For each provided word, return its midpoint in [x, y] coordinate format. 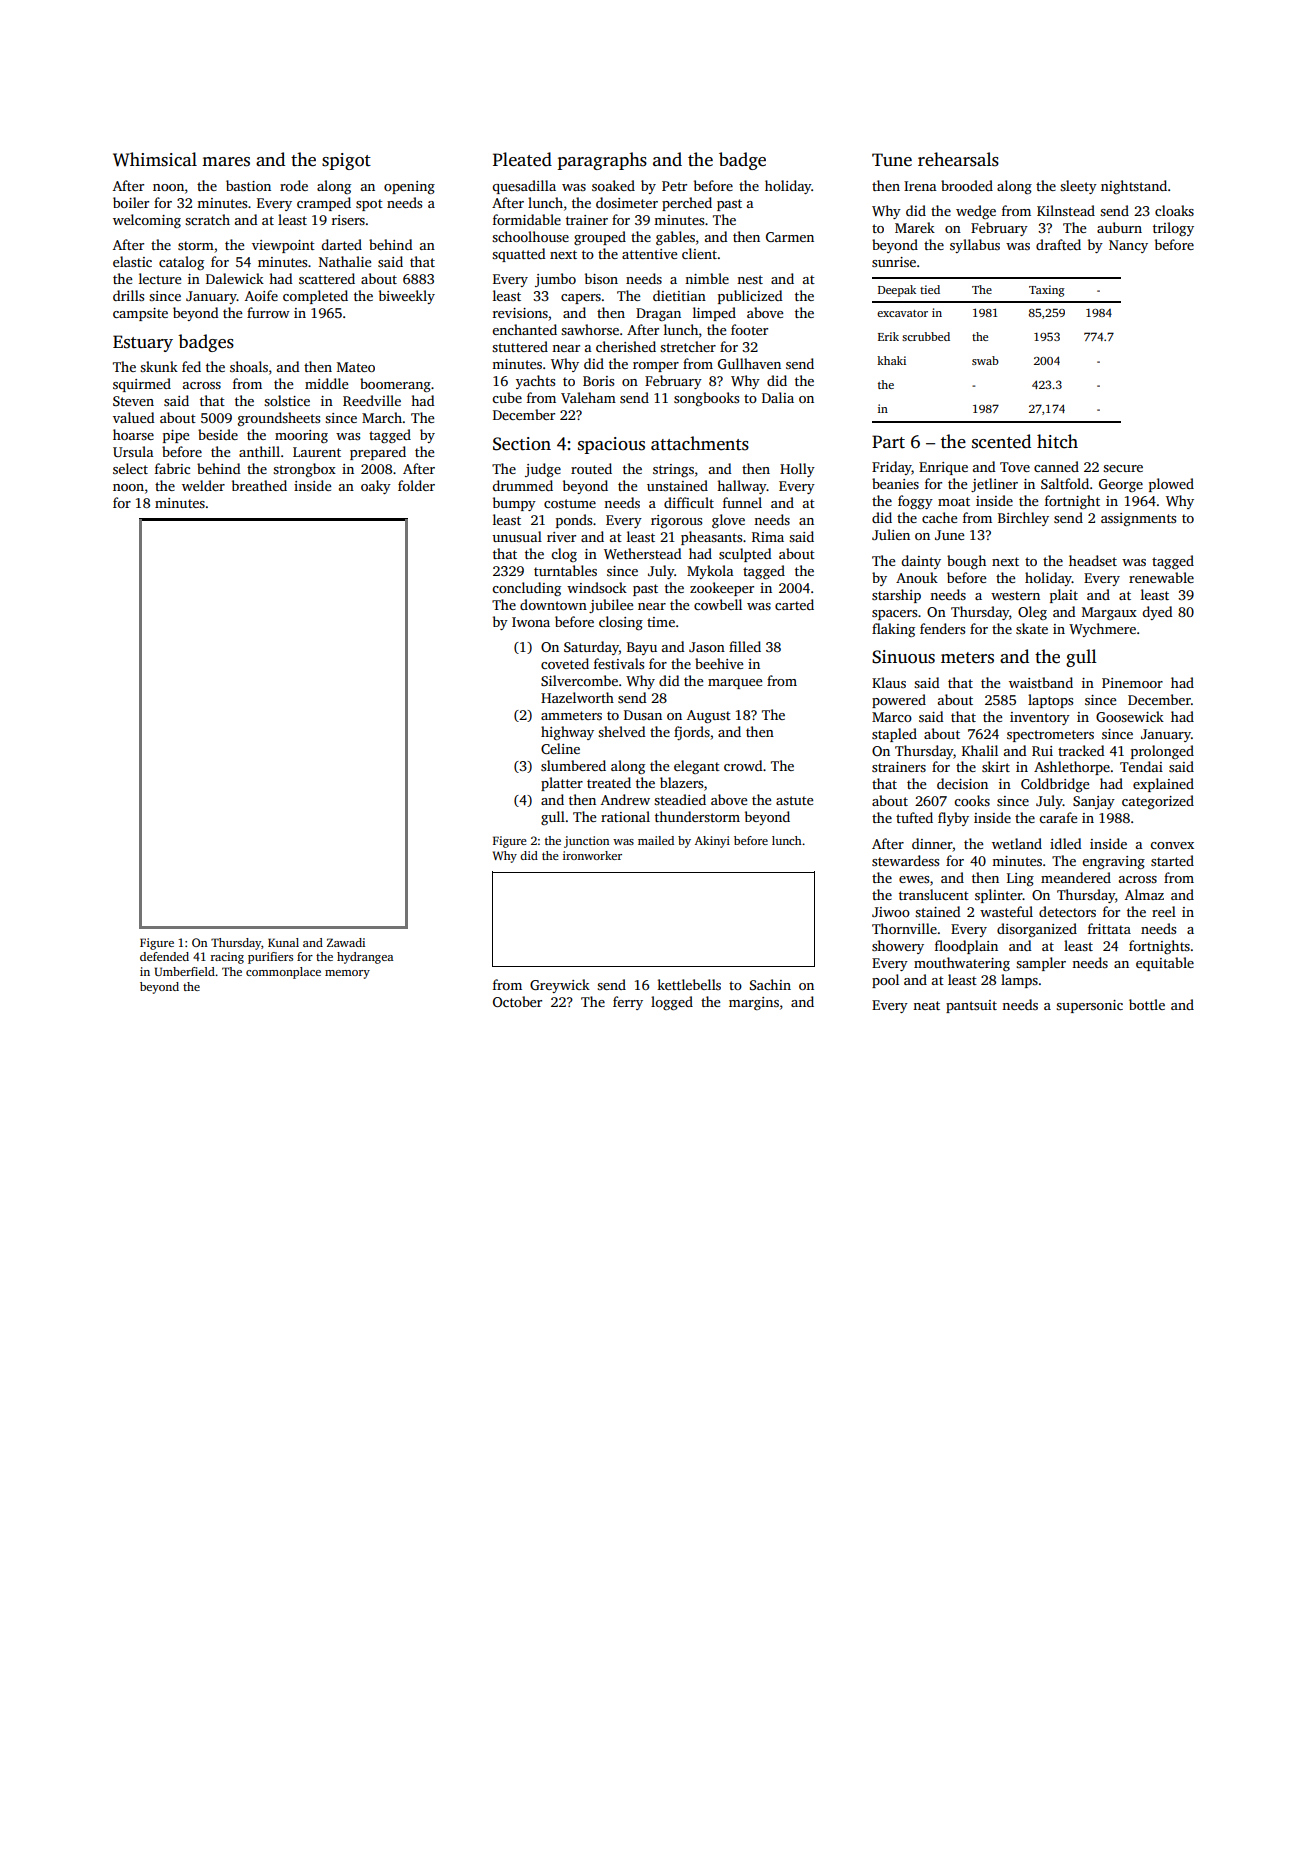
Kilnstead [1066, 210]
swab [985, 360]
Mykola [710, 572]
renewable [1161, 577]
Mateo [356, 367]
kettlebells [689, 984]
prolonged [1162, 752]
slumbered [573, 765]
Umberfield [185, 971]
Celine [560, 748]
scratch [207, 219]
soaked [613, 185]
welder [203, 485]
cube [507, 397]
